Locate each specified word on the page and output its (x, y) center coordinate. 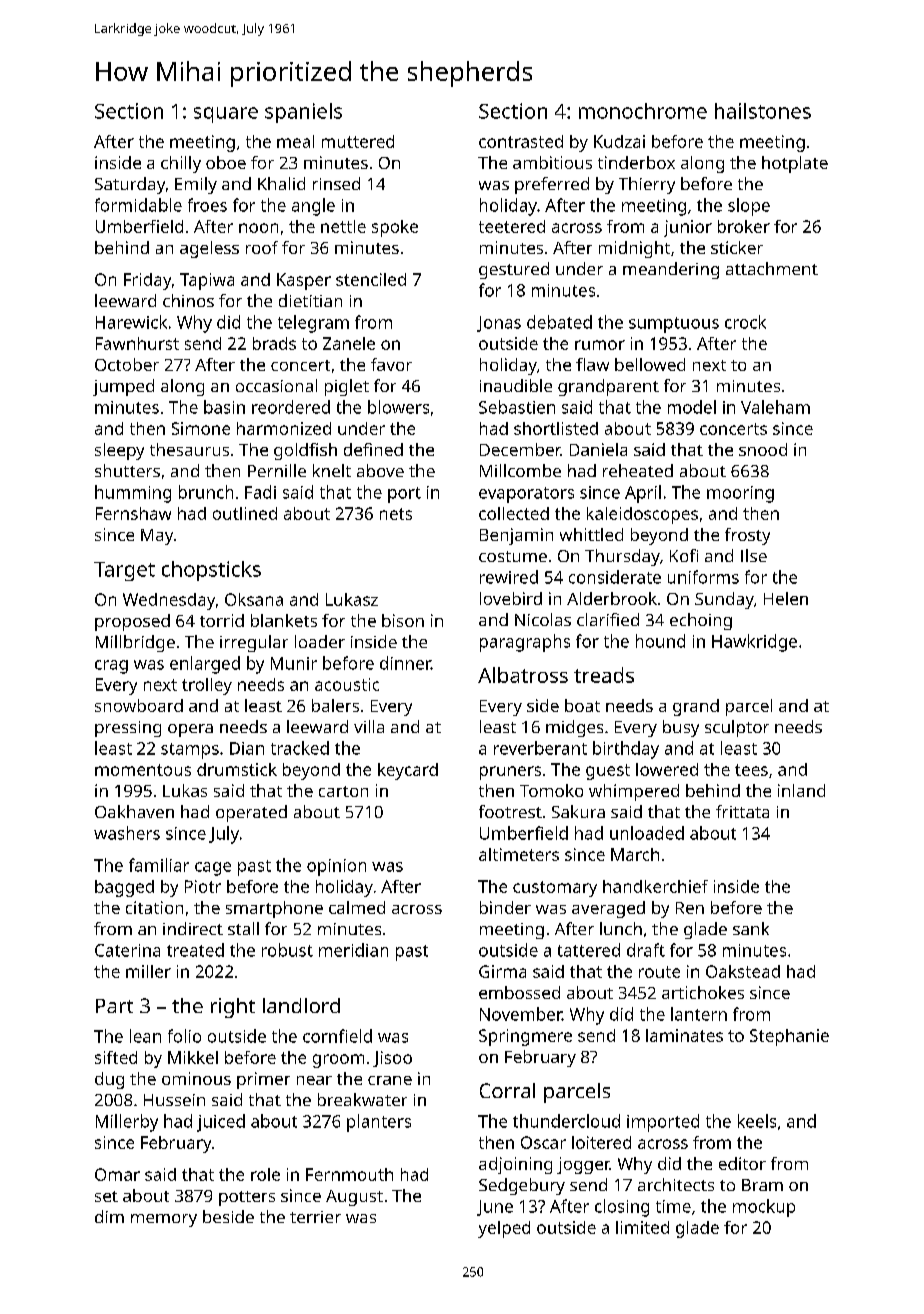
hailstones (763, 111)
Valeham (775, 407)
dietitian (310, 300)
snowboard (139, 705)
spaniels (303, 113)
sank (751, 928)
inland (801, 790)
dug (109, 1080)
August (354, 1198)
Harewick (131, 322)
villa (369, 726)
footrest (510, 811)
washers (127, 833)
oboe (226, 162)
